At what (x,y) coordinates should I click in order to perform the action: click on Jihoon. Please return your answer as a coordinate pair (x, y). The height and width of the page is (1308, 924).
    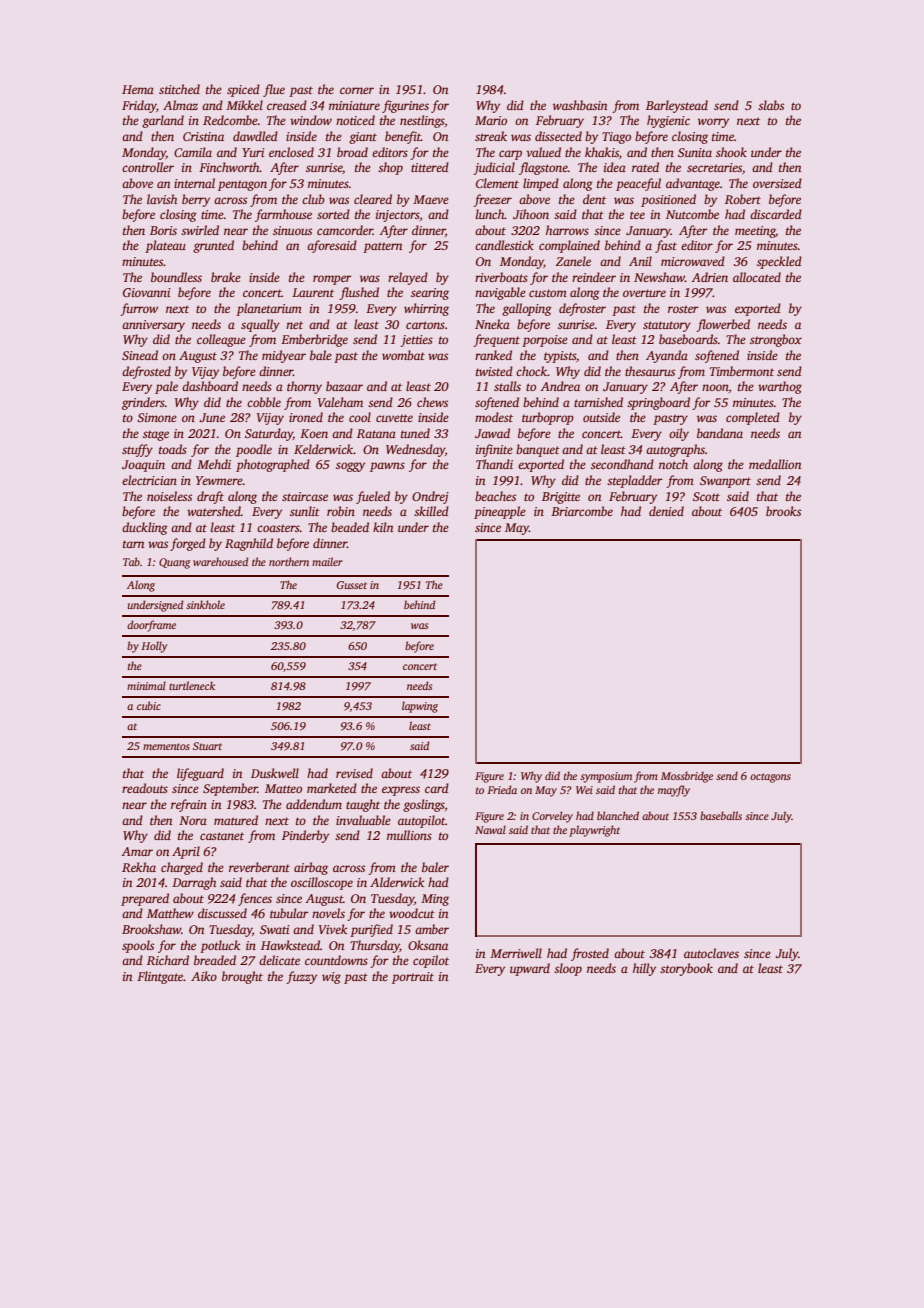
    Looking at the image, I should click on (531, 214).
